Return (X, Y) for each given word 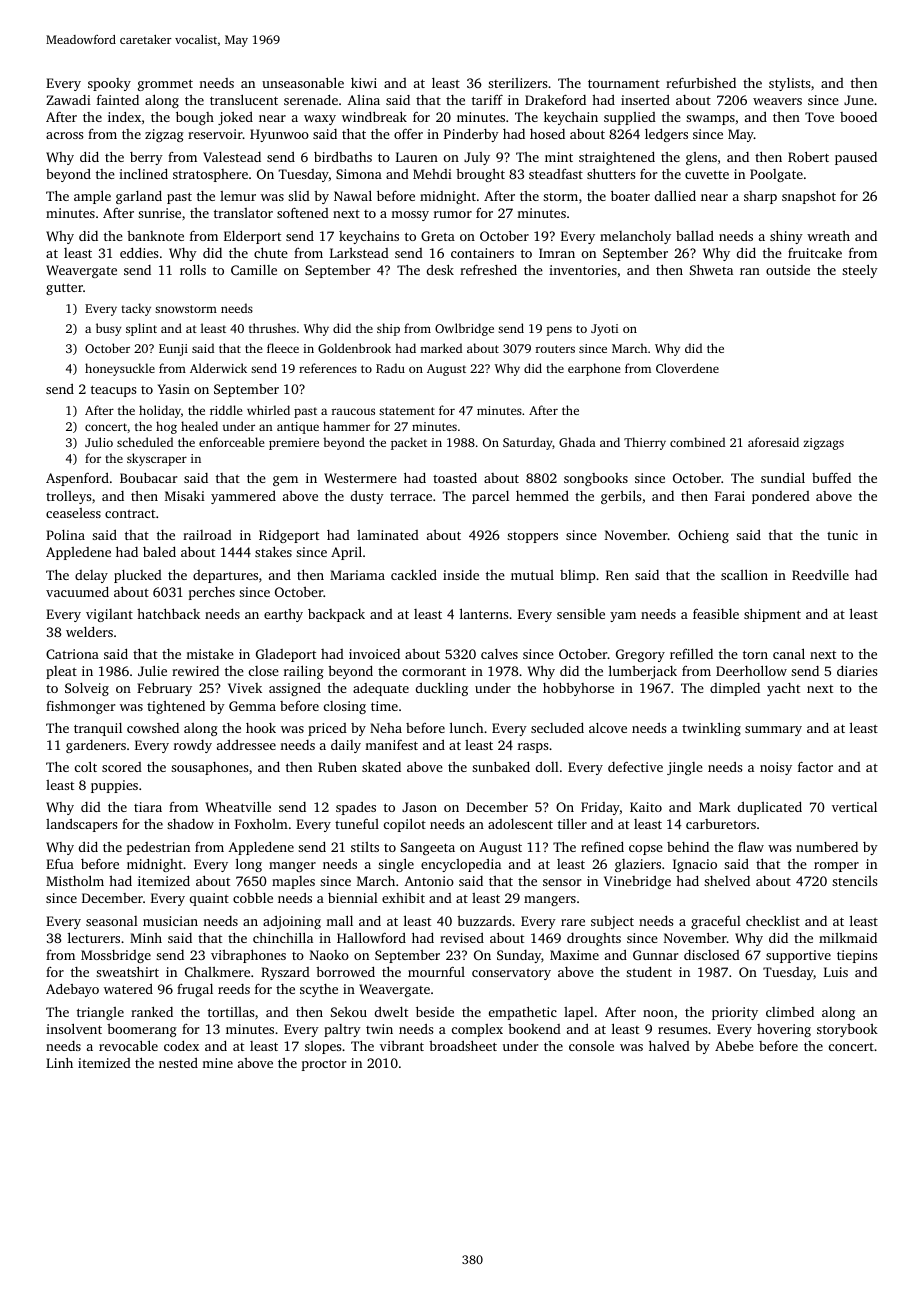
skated (381, 766)
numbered (827, 847)
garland (139, 197)
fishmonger (80, 707)
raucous (353, 411)
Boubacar (148, 477)
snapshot (809, 197)
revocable (128, 1045)
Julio (99, 442)
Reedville (820, 575)
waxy (320, 120)
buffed (831, 477)
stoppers (532, 537)
